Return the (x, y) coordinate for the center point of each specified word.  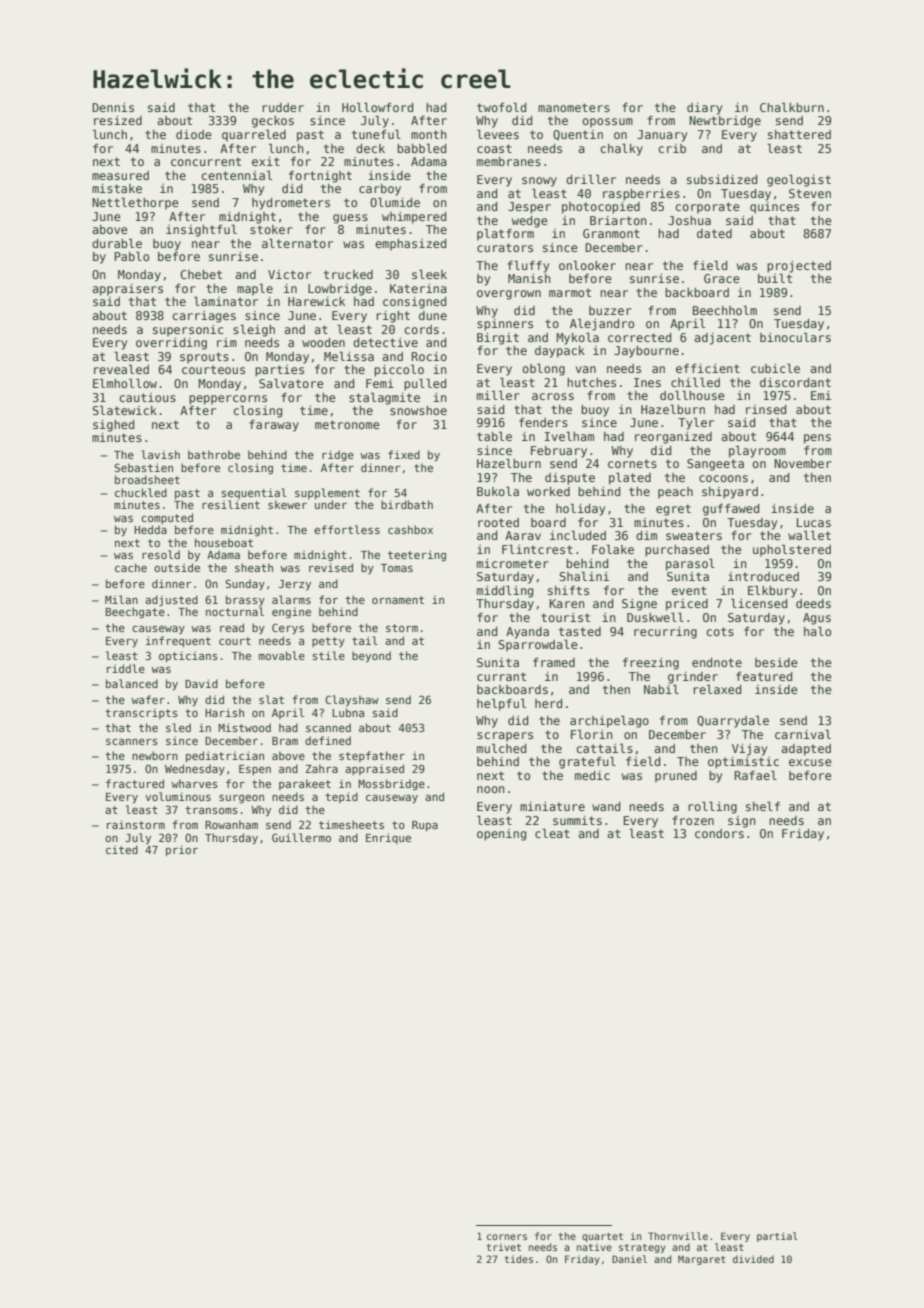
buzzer (610, 310)
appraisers (127, 290)
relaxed (717, 689)
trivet (504, 1247)
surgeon (241, 799)
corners (507, 1237)
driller (591, 179)
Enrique (388, 838)
